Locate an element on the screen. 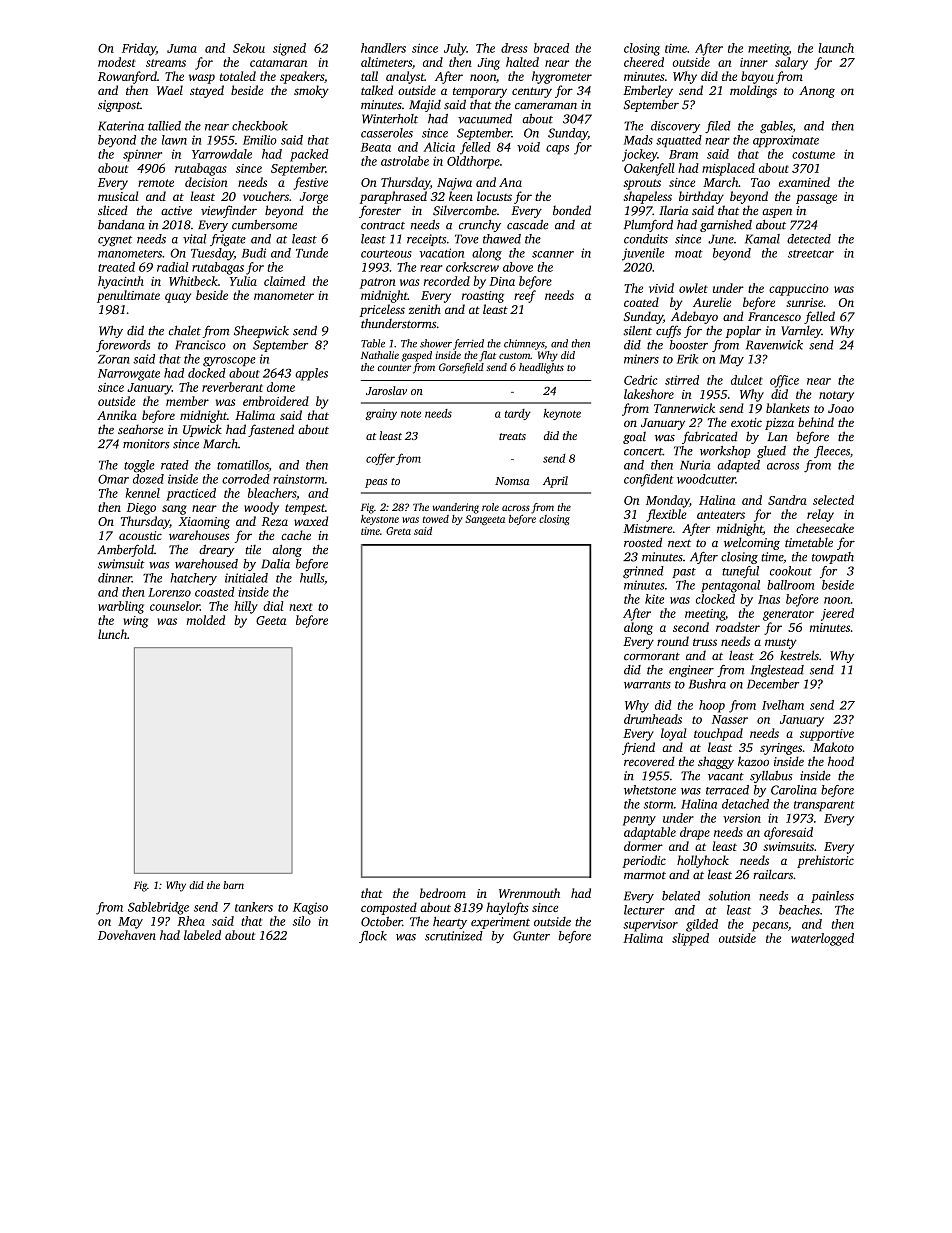  notary is located at coordinates (836, 396).
